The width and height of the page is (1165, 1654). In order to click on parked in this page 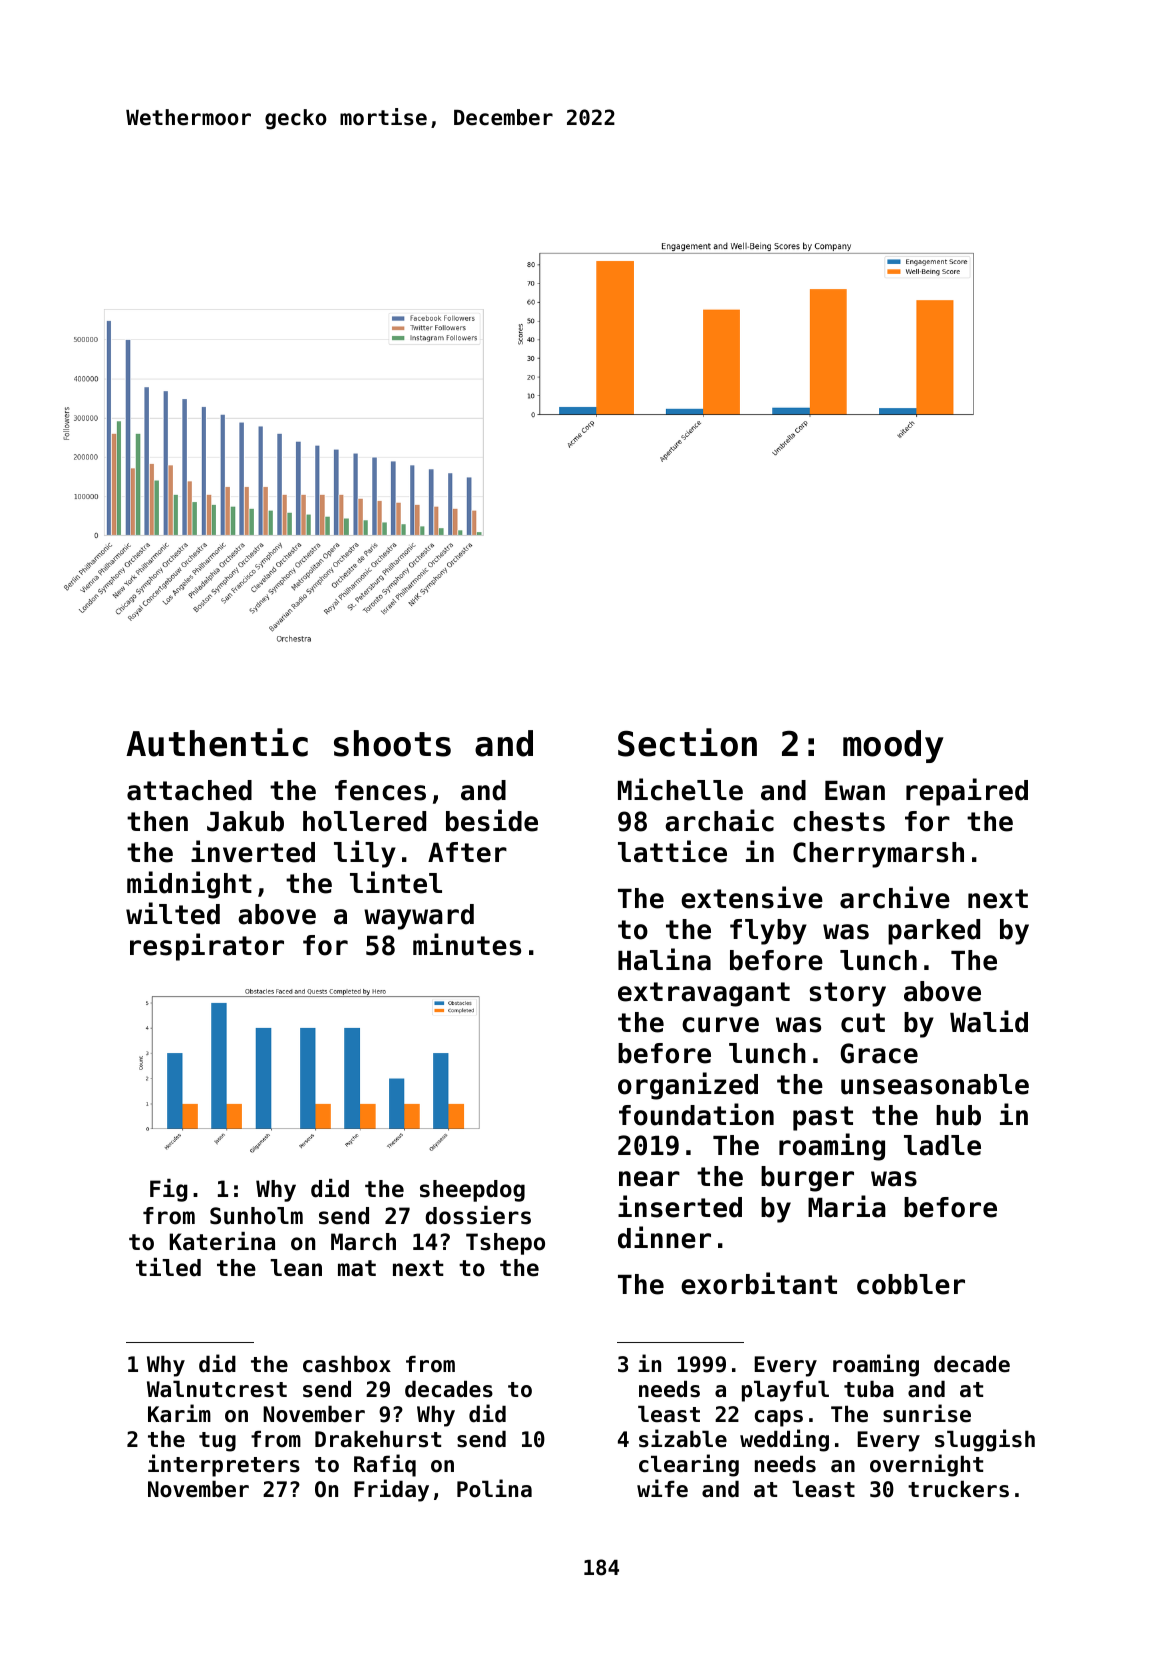, I will do `click(934, 932)`.
